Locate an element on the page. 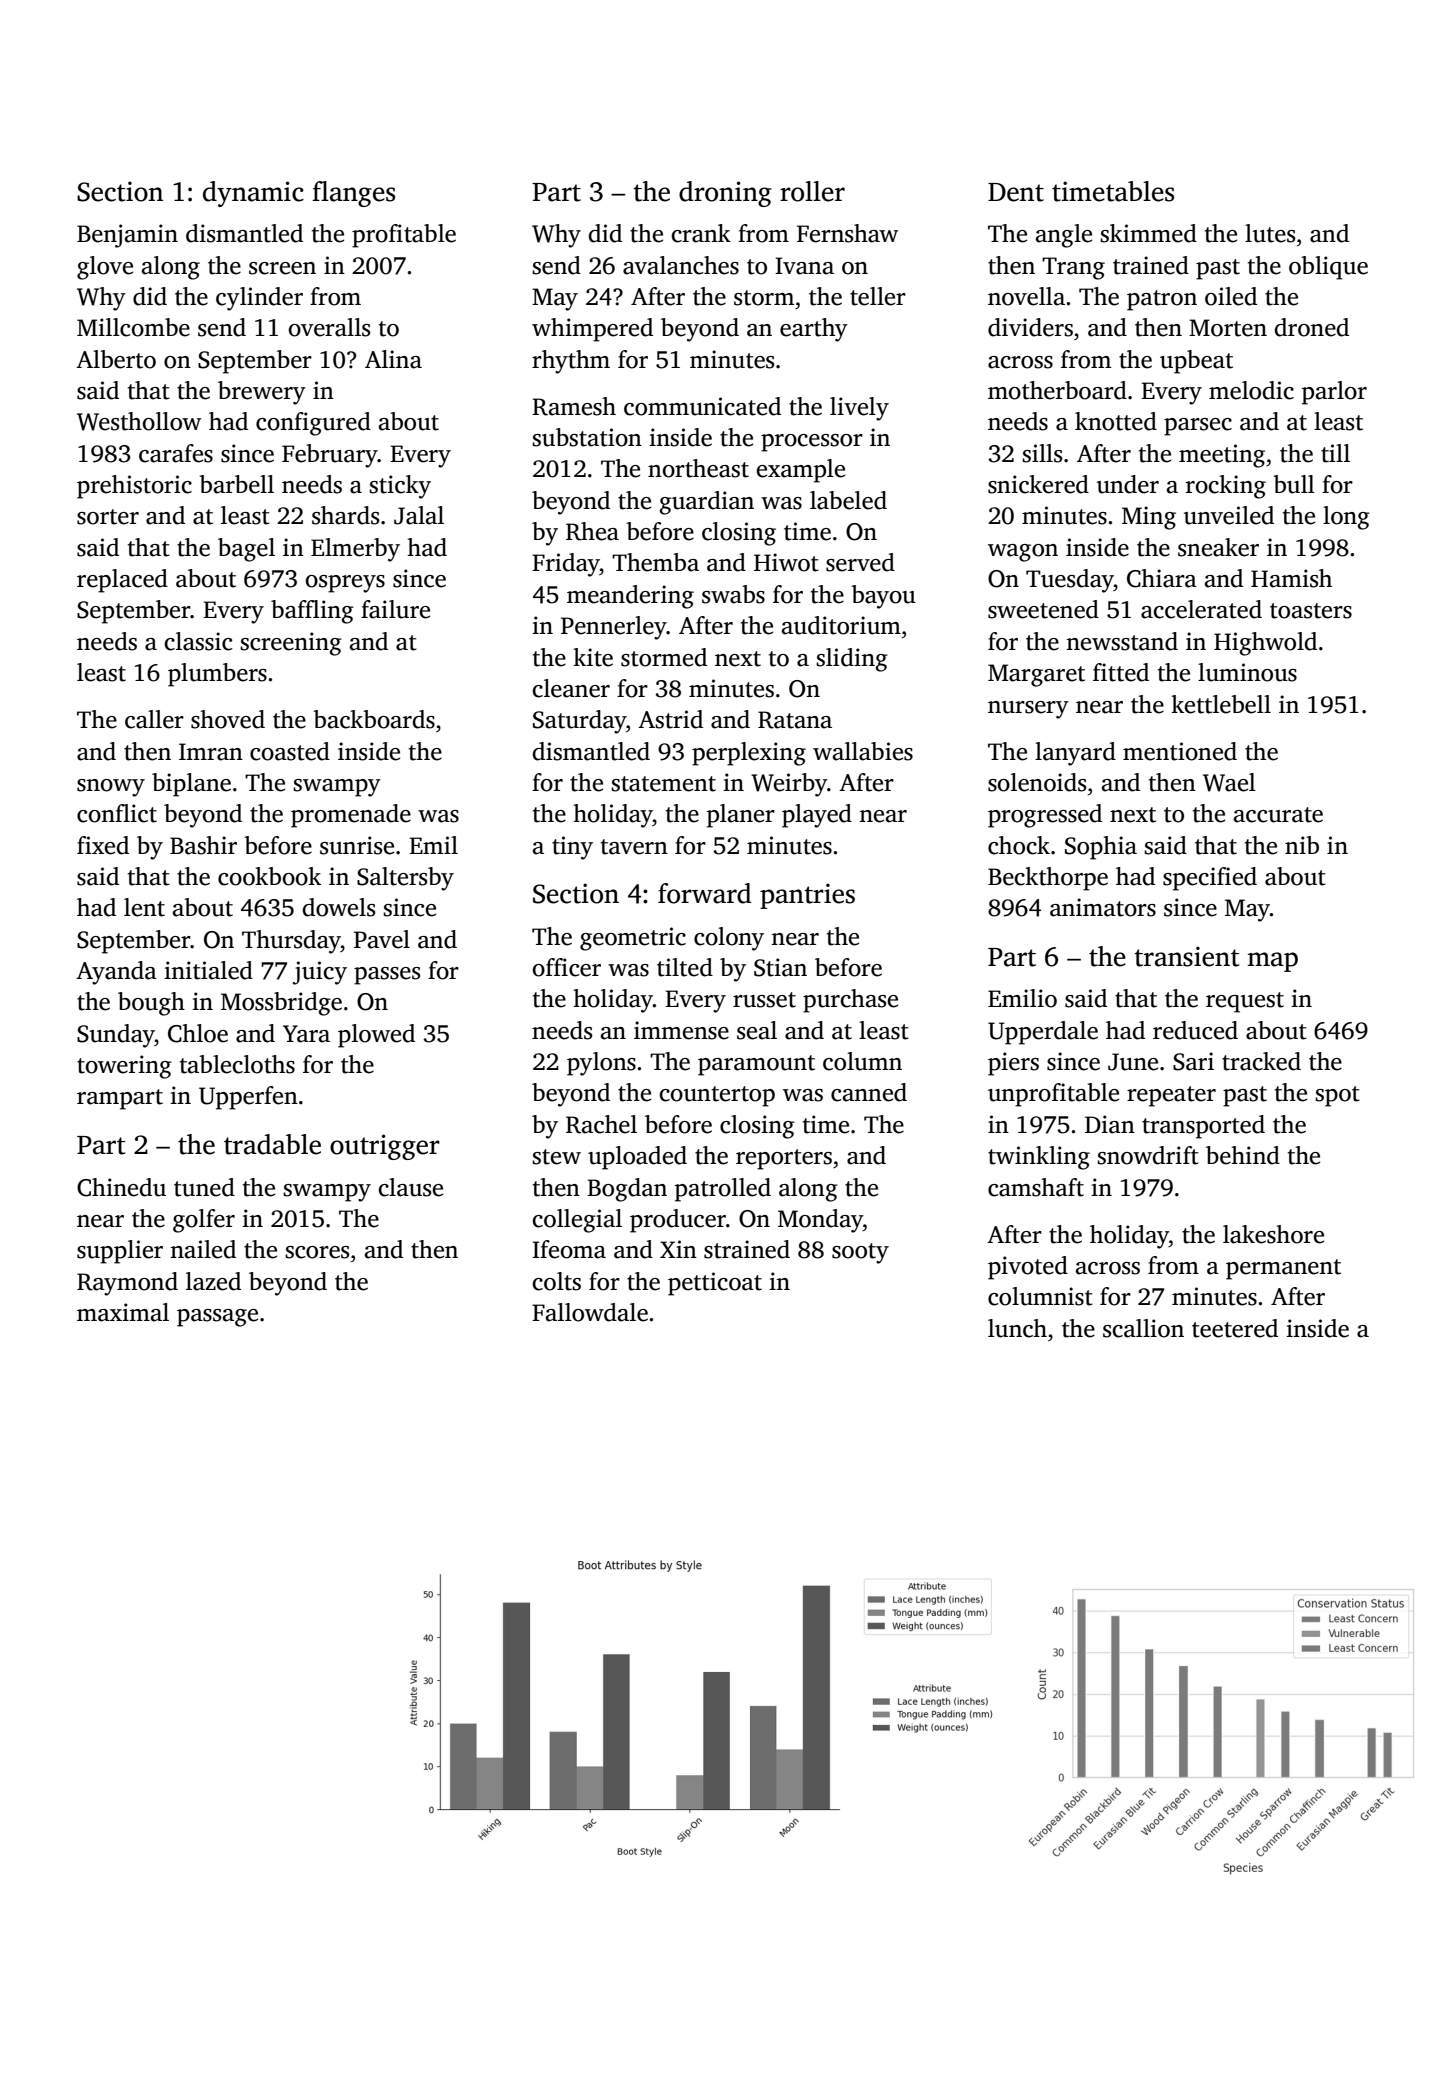 Image resolution: width=1450 pixels, height=2100 pixels. passage is located at coordinates (217, 1318).
